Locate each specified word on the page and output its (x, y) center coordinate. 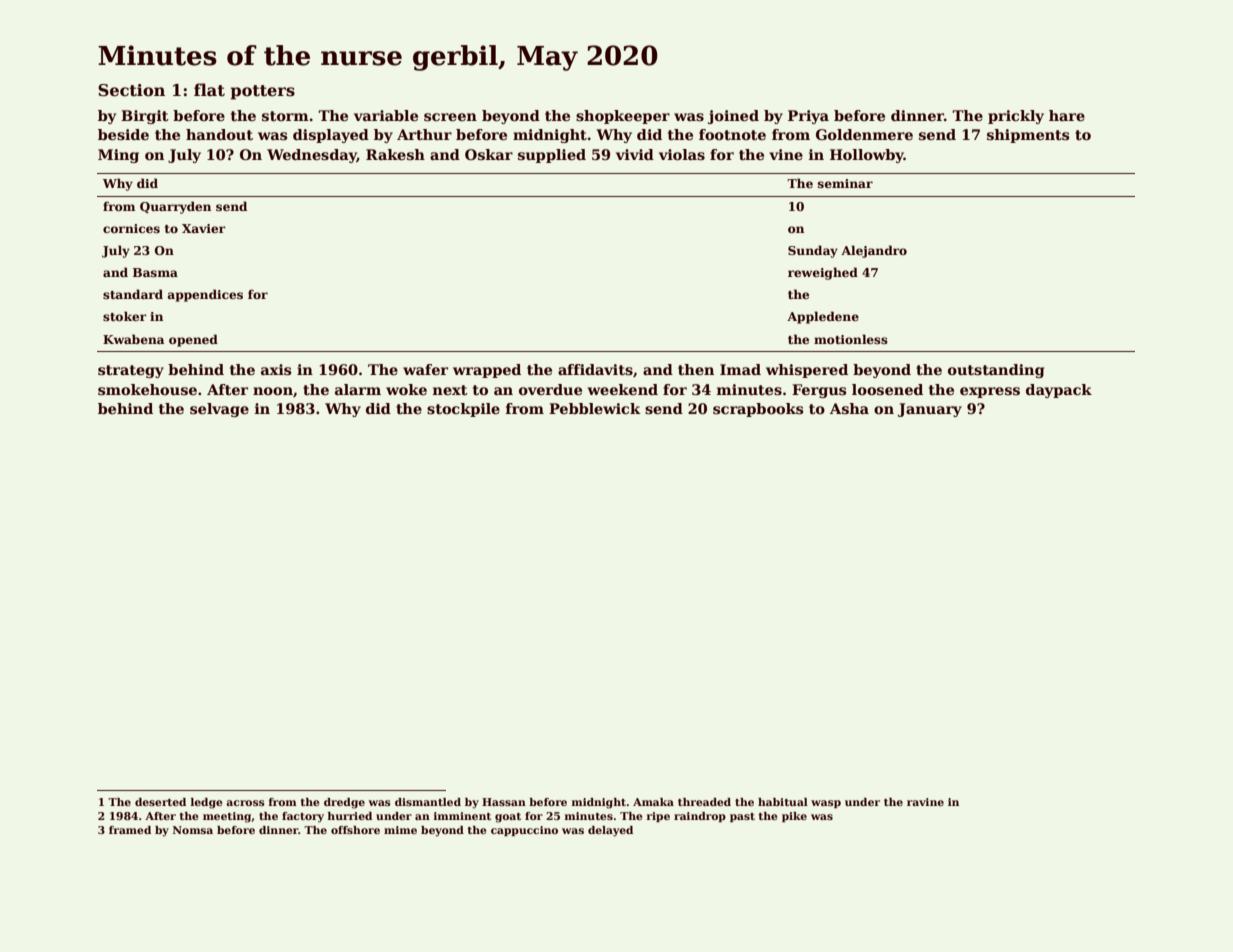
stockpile (463, 410)
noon (273, 391)
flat (209, 90)
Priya (808, 117)
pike (794, 817)
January (930, 410)
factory (303, 817)
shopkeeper (623, 117)
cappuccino (524, 831)
